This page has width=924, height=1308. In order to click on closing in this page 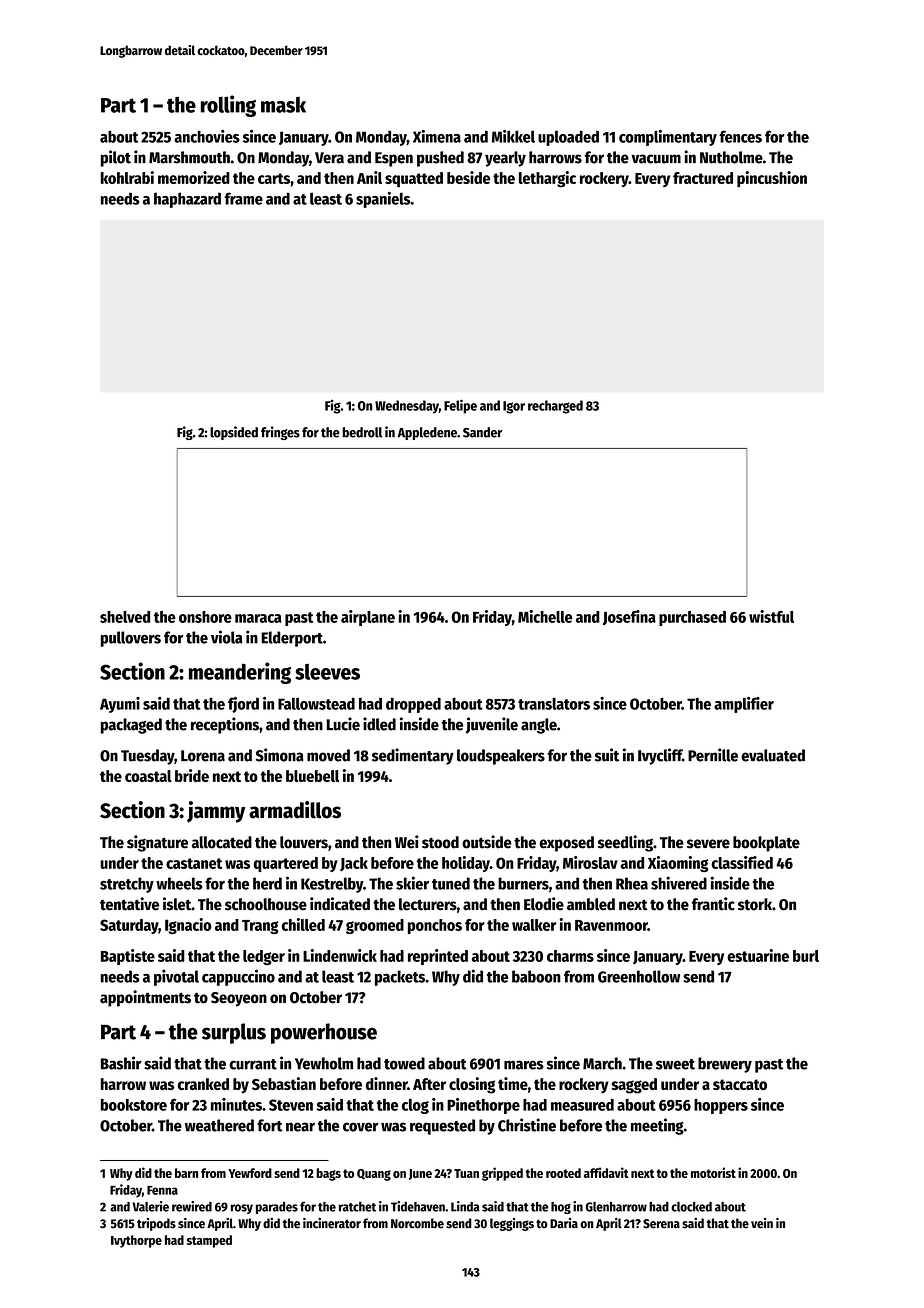, I will do `click(472, 1085)`.
